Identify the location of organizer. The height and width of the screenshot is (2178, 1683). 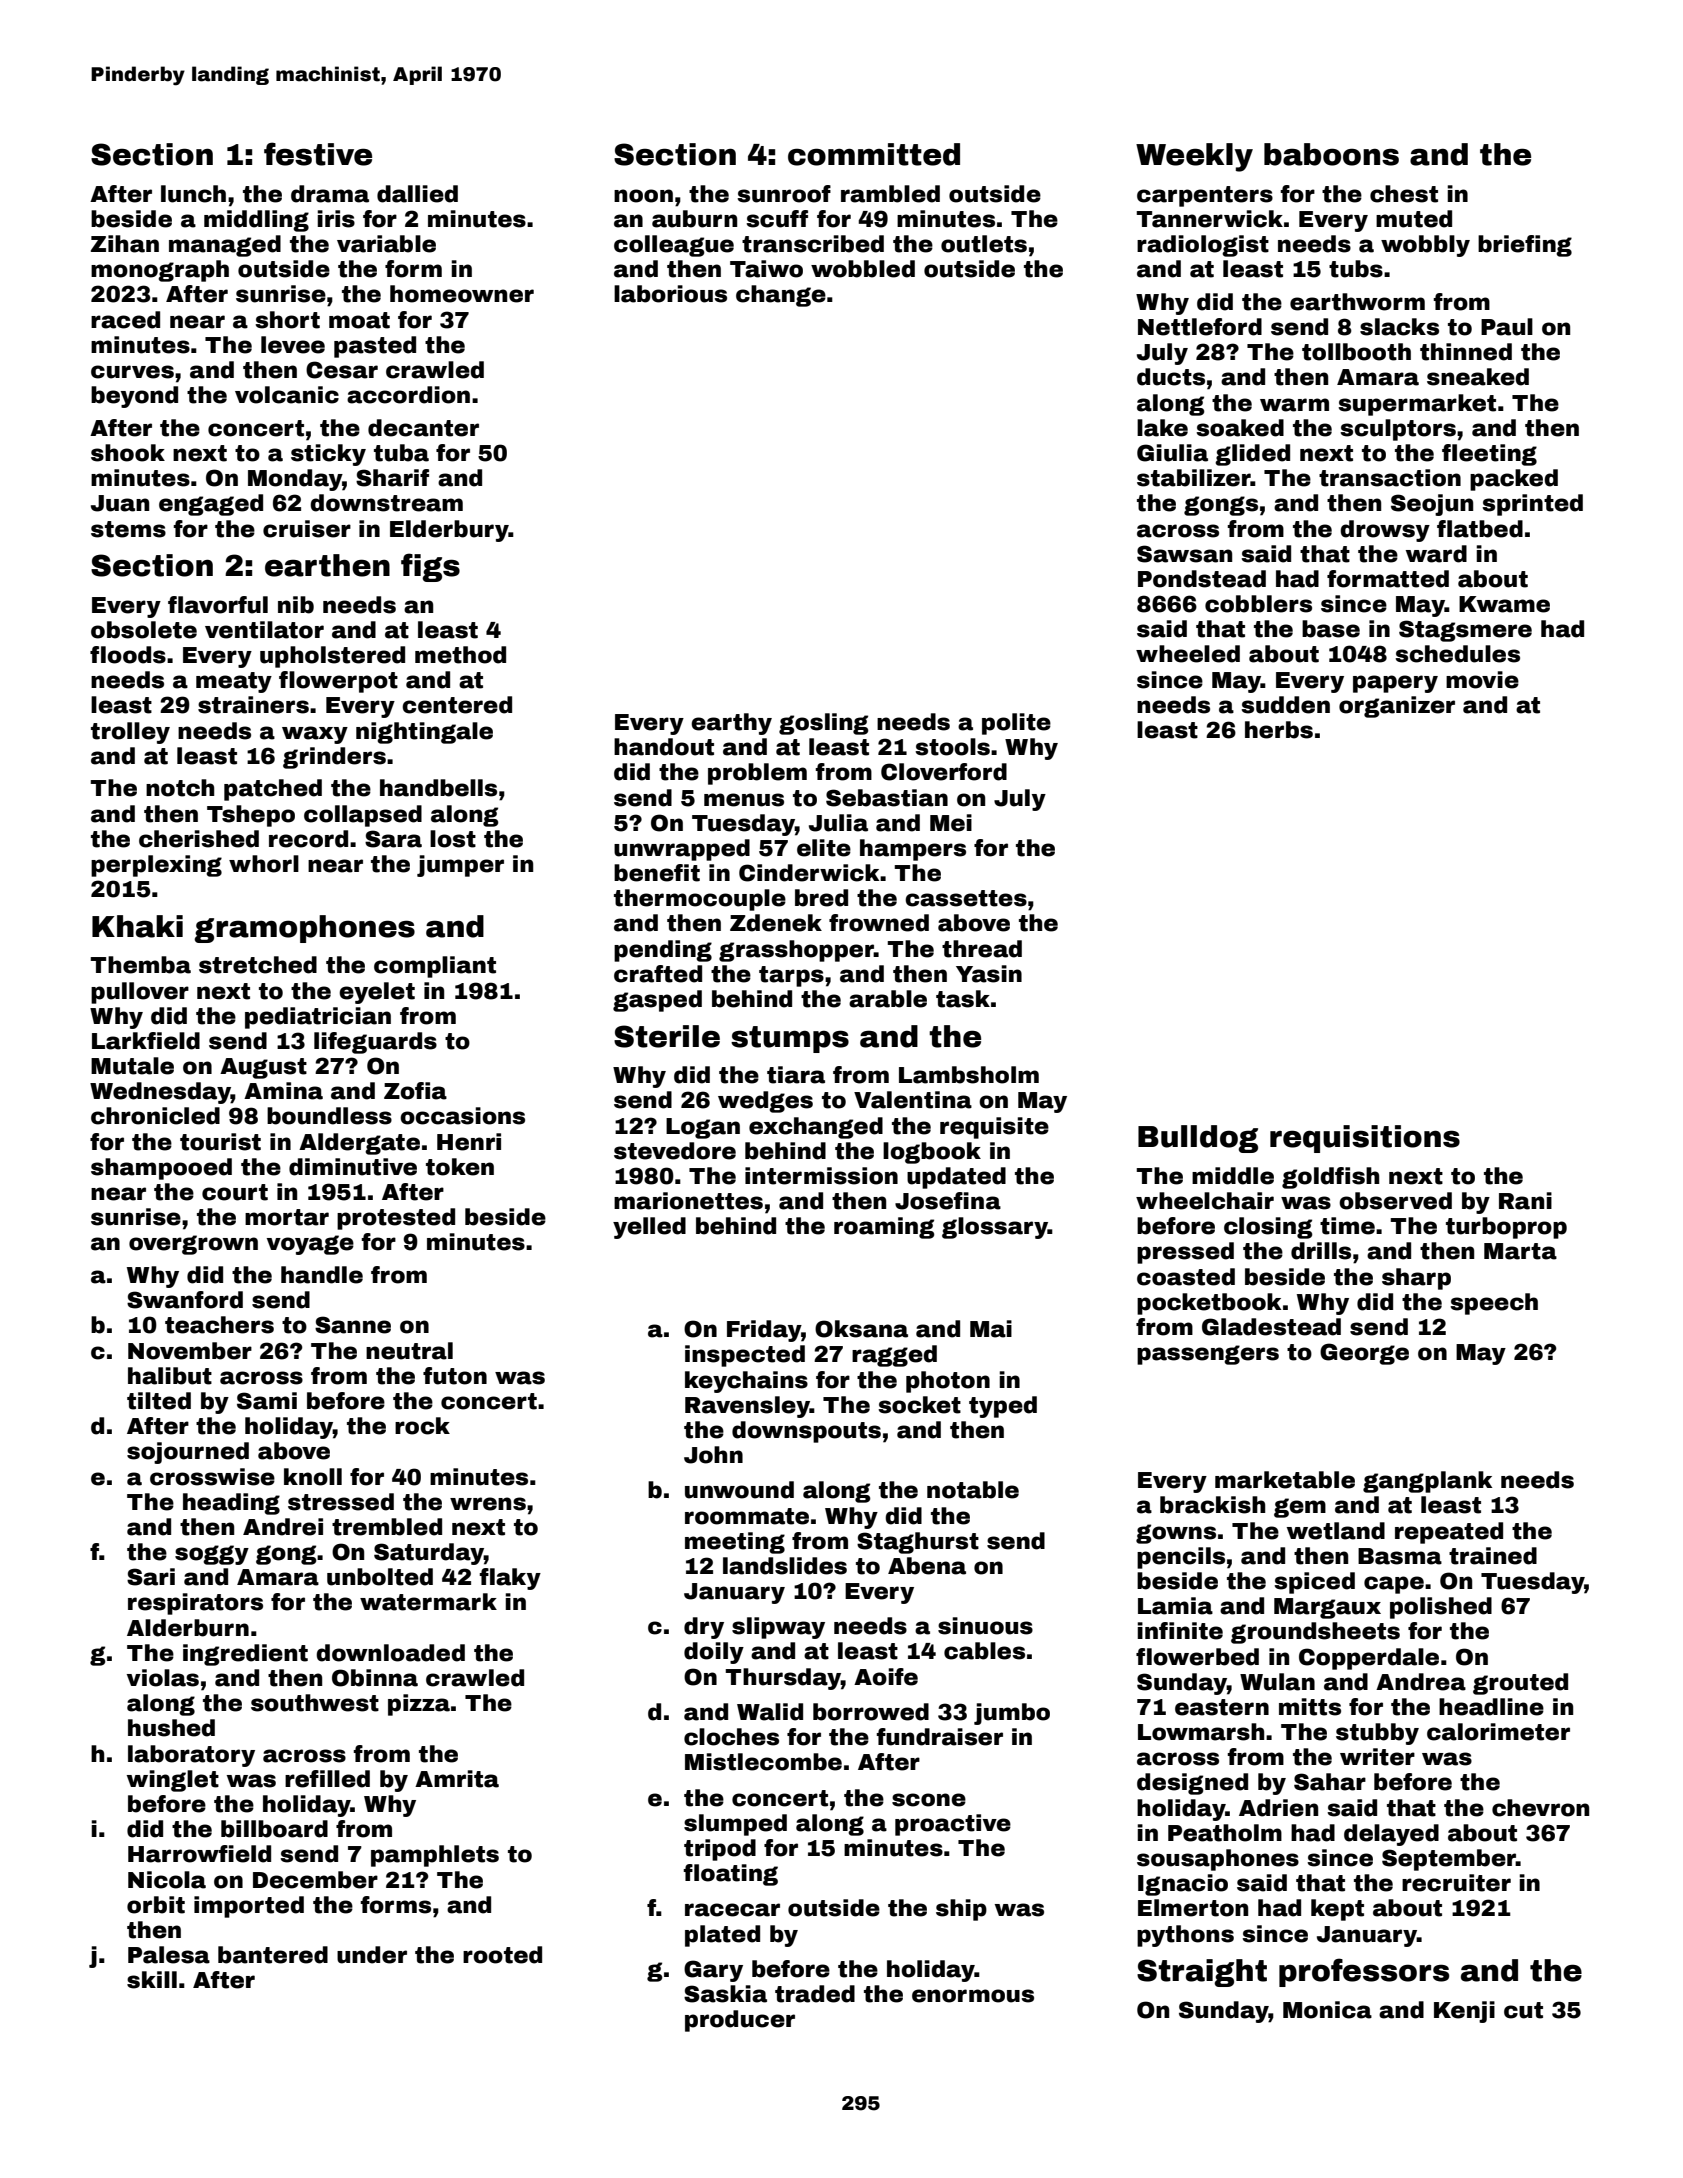
(1397, 707).
